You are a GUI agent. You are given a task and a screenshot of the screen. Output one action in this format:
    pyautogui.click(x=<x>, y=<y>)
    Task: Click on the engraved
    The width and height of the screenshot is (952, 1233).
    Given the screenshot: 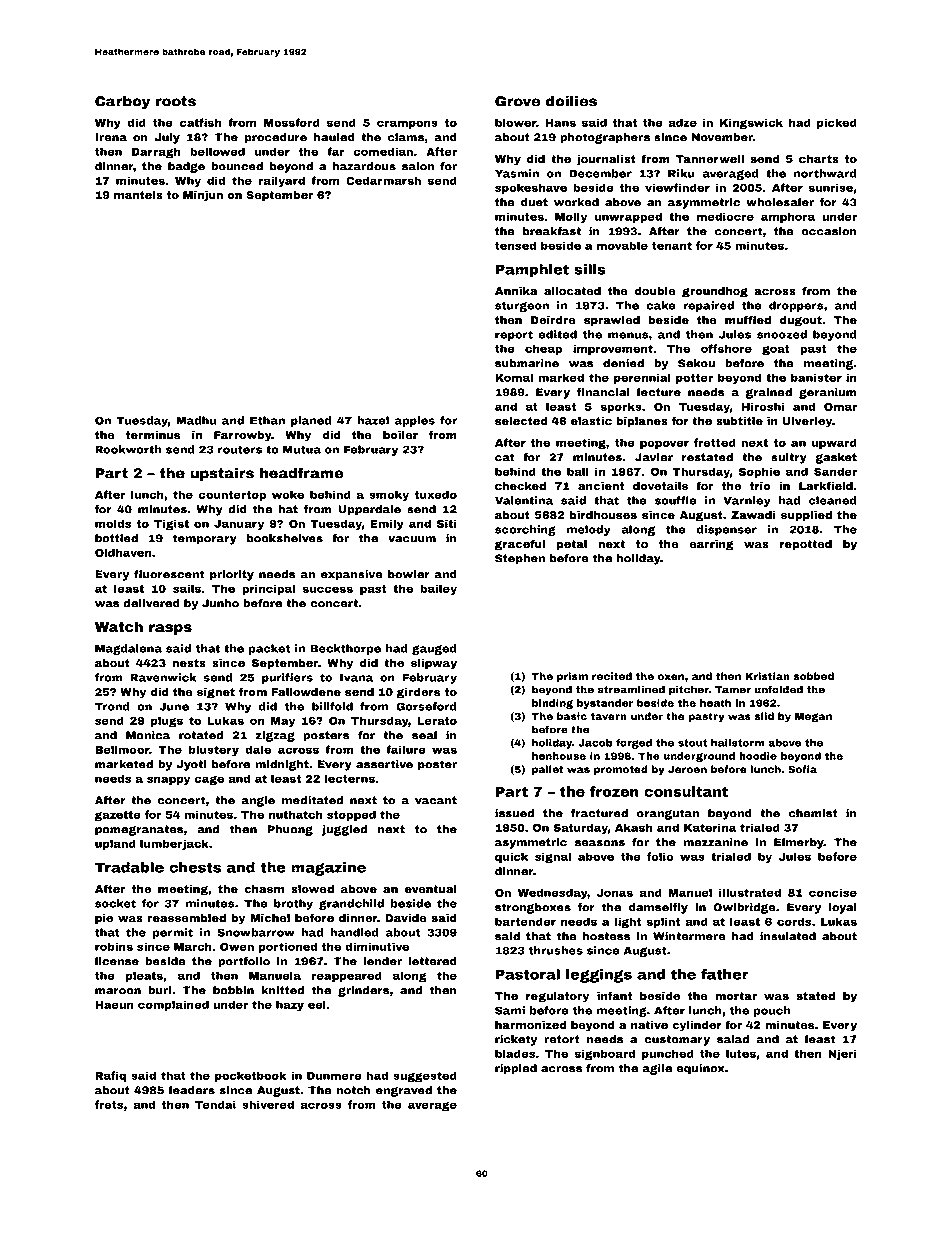 What is the action you would take?
    pyautogui.click(x=404, y=1091)
